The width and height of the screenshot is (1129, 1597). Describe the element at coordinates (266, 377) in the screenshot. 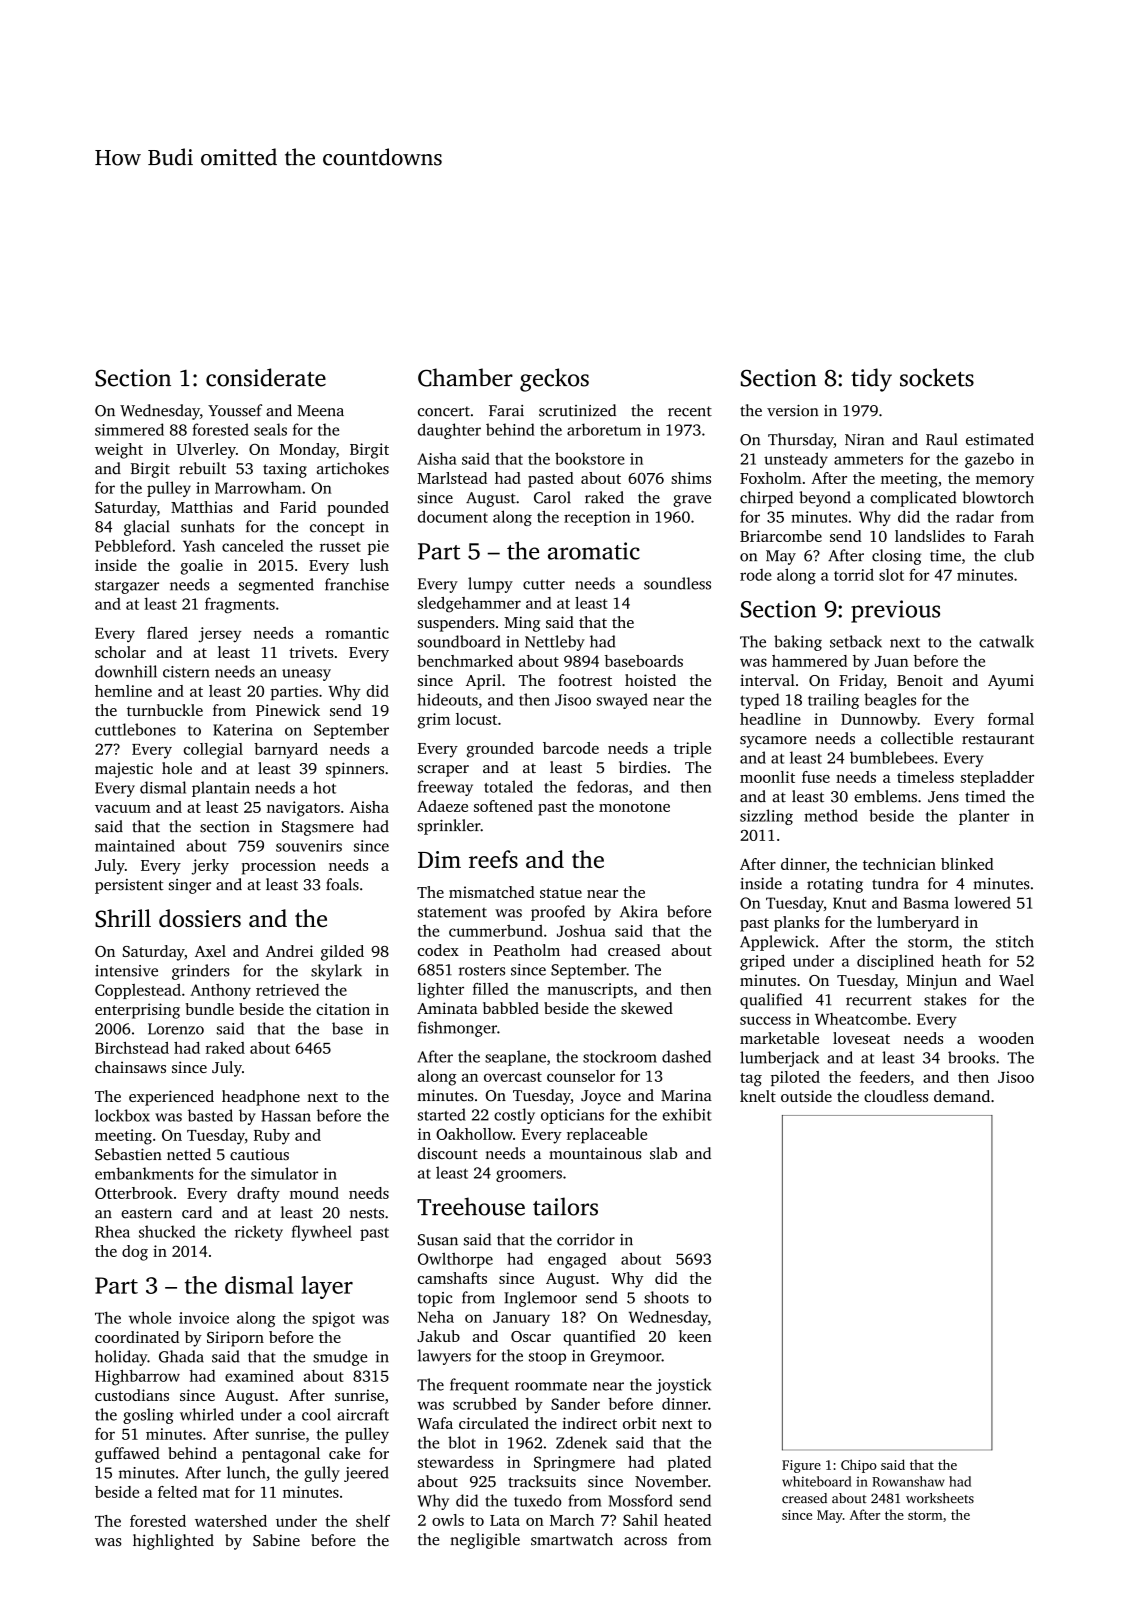

I see `considerate` at that location.
